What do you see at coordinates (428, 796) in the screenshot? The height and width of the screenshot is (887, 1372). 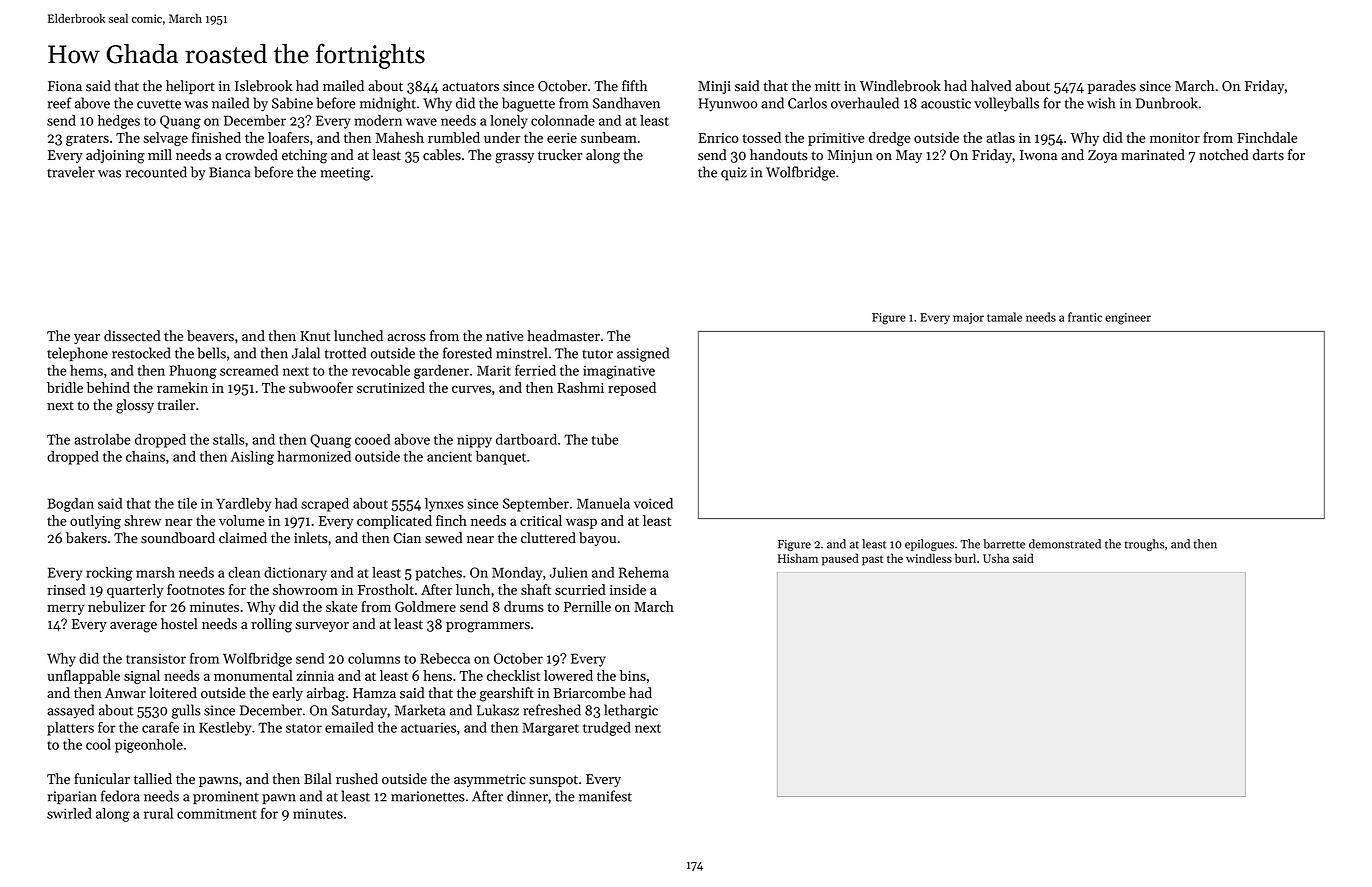 I see `marionettes` at bounding box center [428, 796].
